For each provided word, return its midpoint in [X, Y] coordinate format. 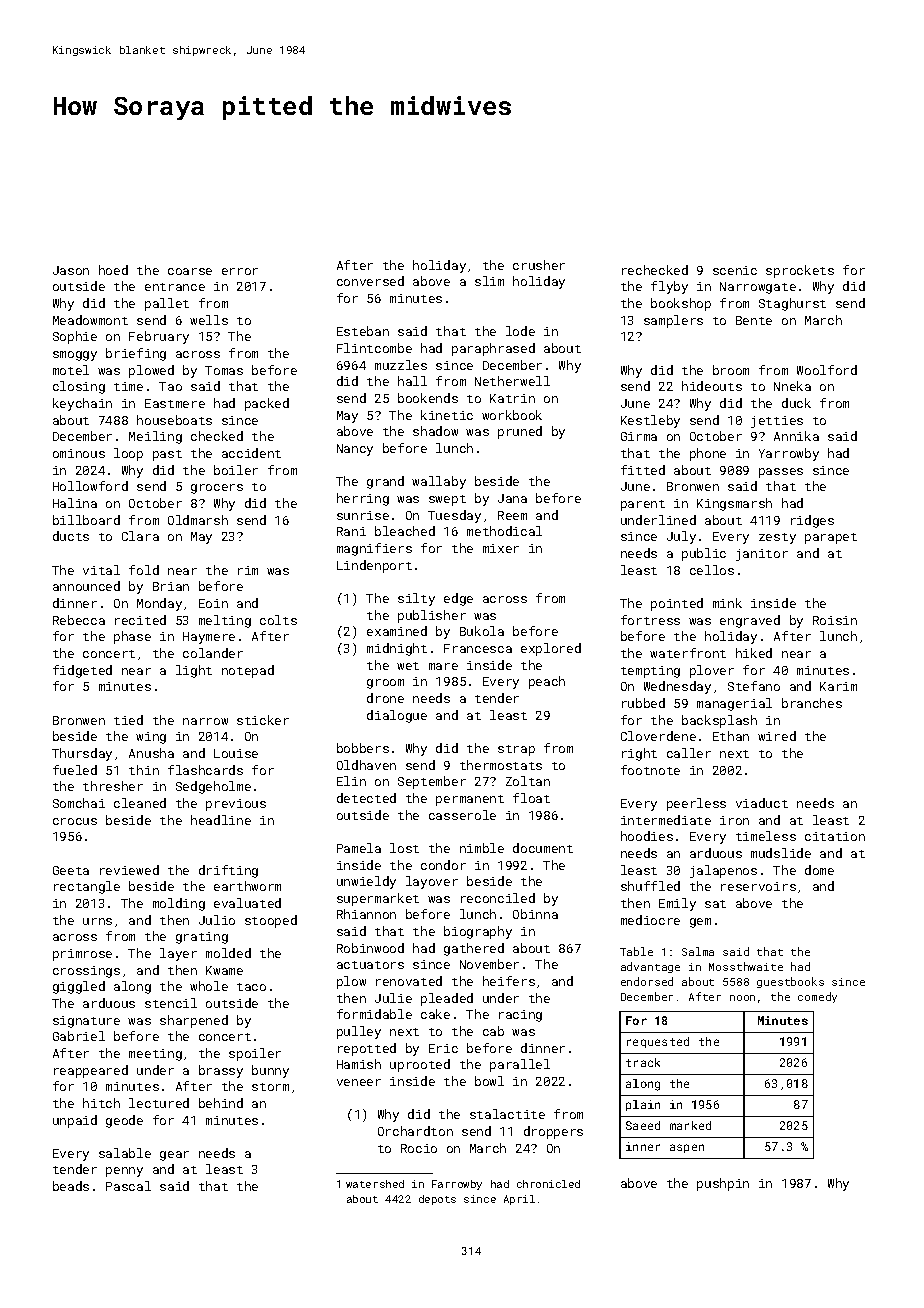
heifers [509, 981]
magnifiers [374, 549]
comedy [817, 997]
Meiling [155, 437]
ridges [812, 521]
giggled [79, 987]
